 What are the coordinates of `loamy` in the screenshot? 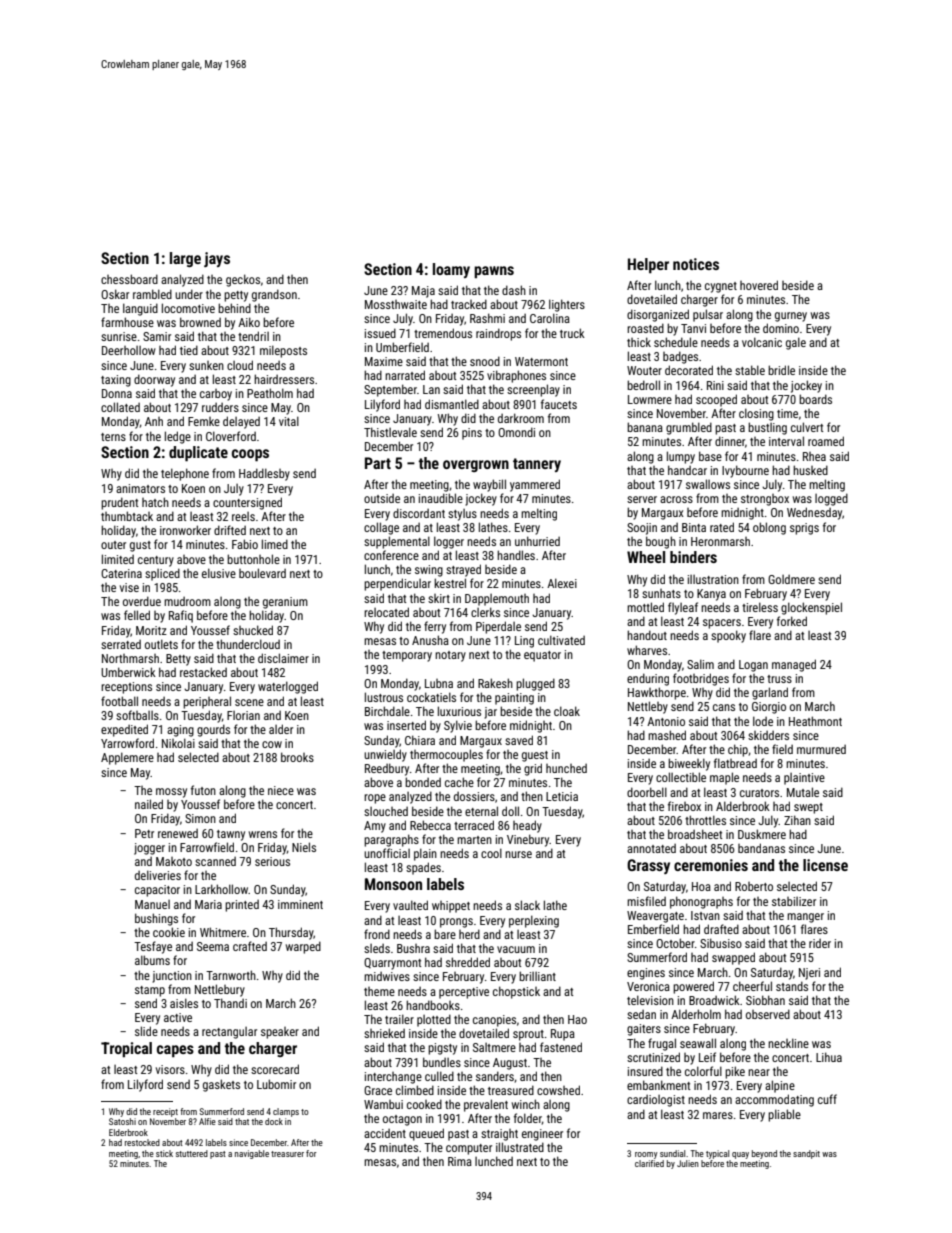 It's located at (451, 270).
